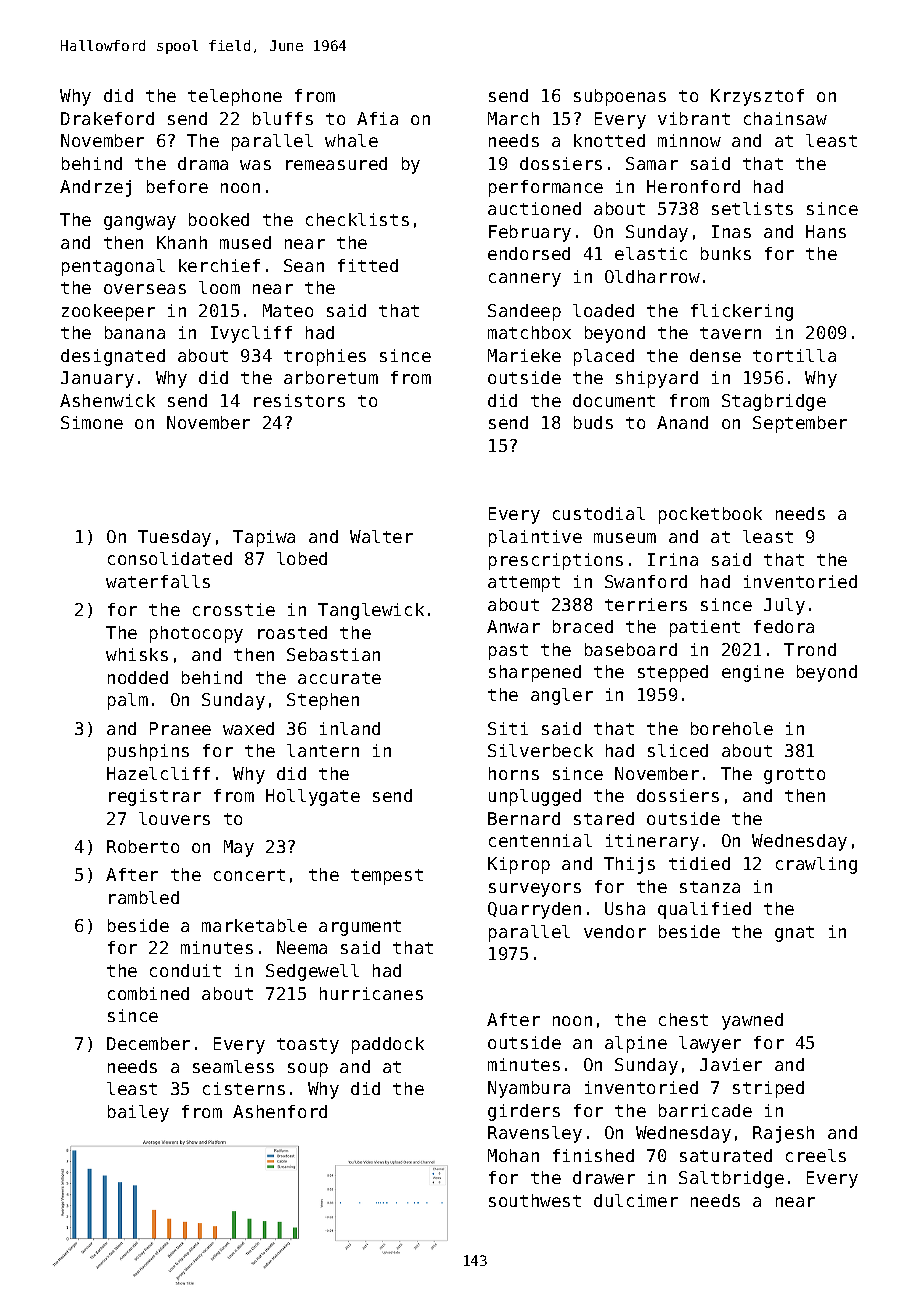  Describe the element at coordinates (752, 208) in the screenshot. I see `setlists` at that location.
